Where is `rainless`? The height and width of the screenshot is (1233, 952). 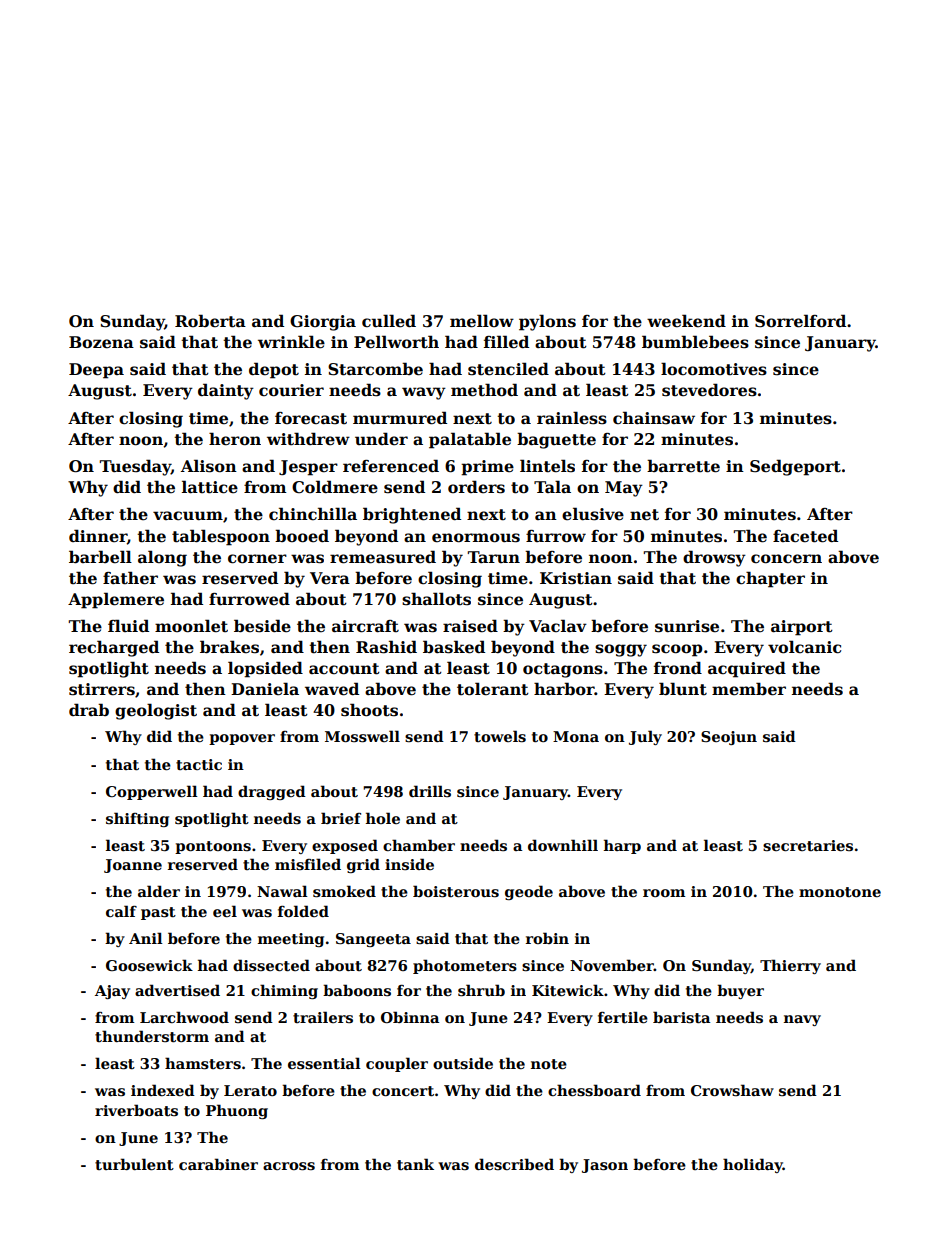
rainless is located at coordinates (572, 418).
